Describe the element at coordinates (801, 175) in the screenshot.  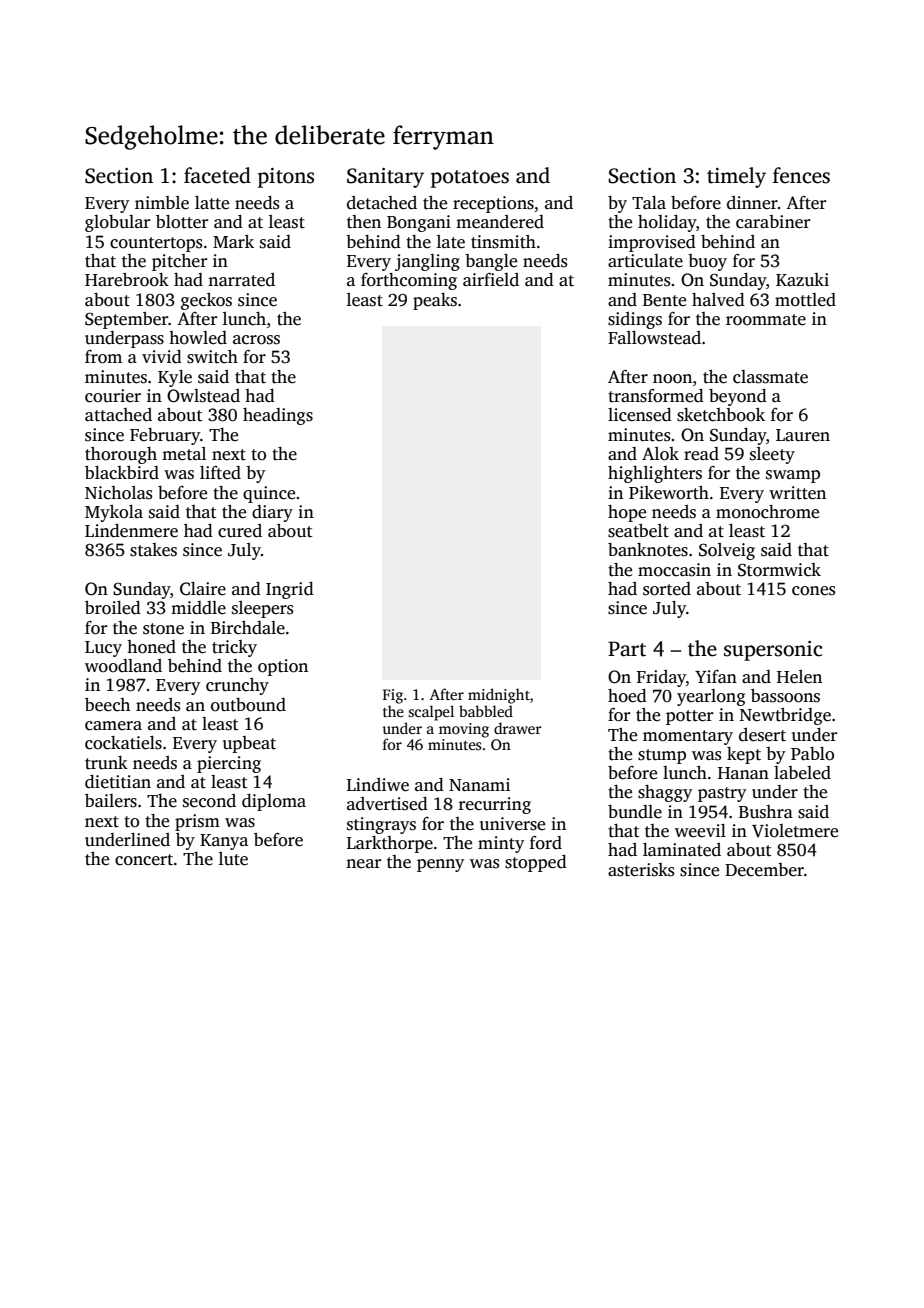
I see `fences` at that location.
